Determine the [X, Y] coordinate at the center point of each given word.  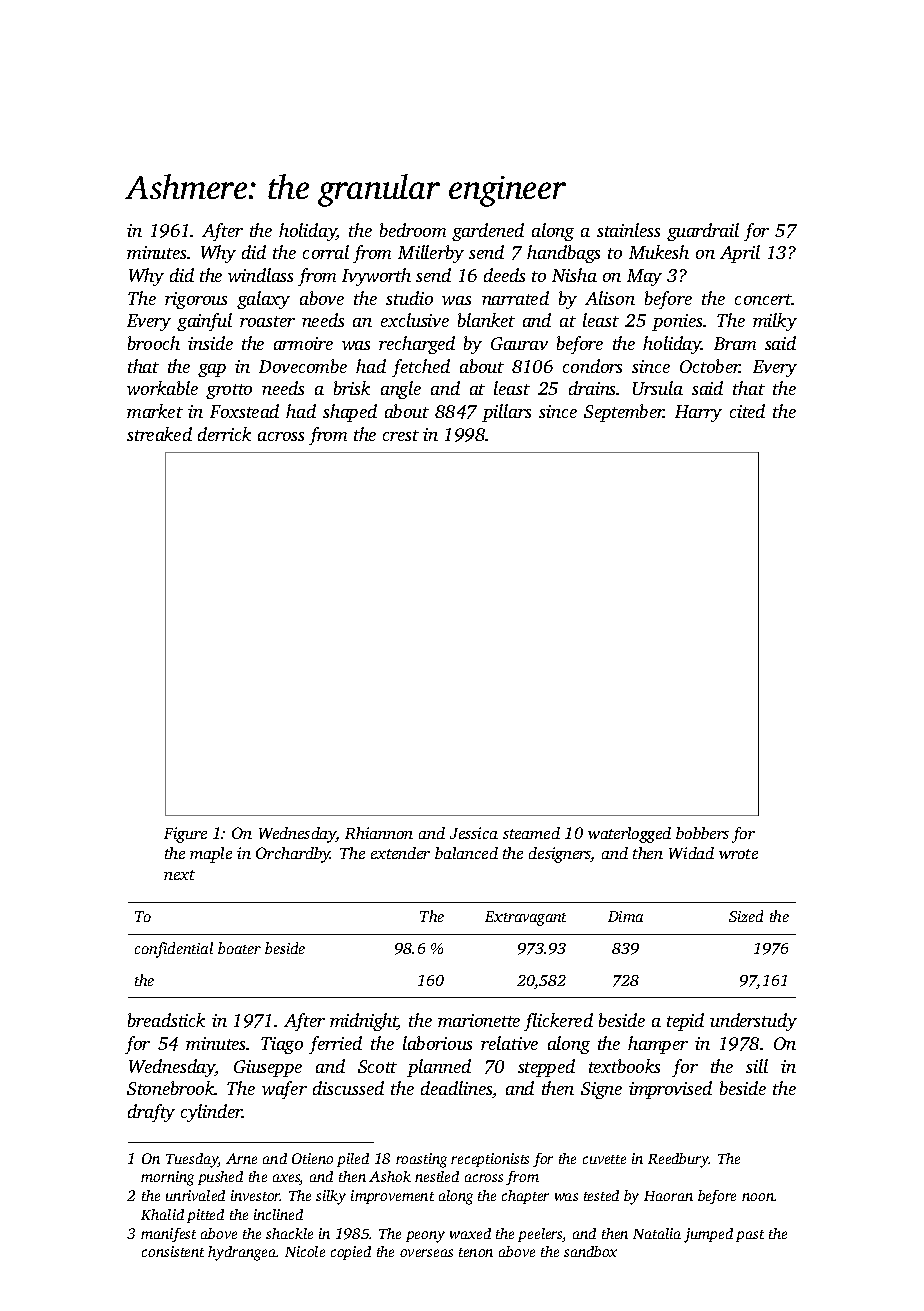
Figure [185, 835]
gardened [488, 232]
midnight [364, 1022]
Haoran [668, 1196]
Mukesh [659, 252]
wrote [738, 854]
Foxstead [244, 411]
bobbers [702, 833]
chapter [525, 1197]
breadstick [166, 1020]
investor [255, 1195]
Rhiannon [379, 833]
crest [401, 435]
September [624, 413]
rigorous [196, 300]
